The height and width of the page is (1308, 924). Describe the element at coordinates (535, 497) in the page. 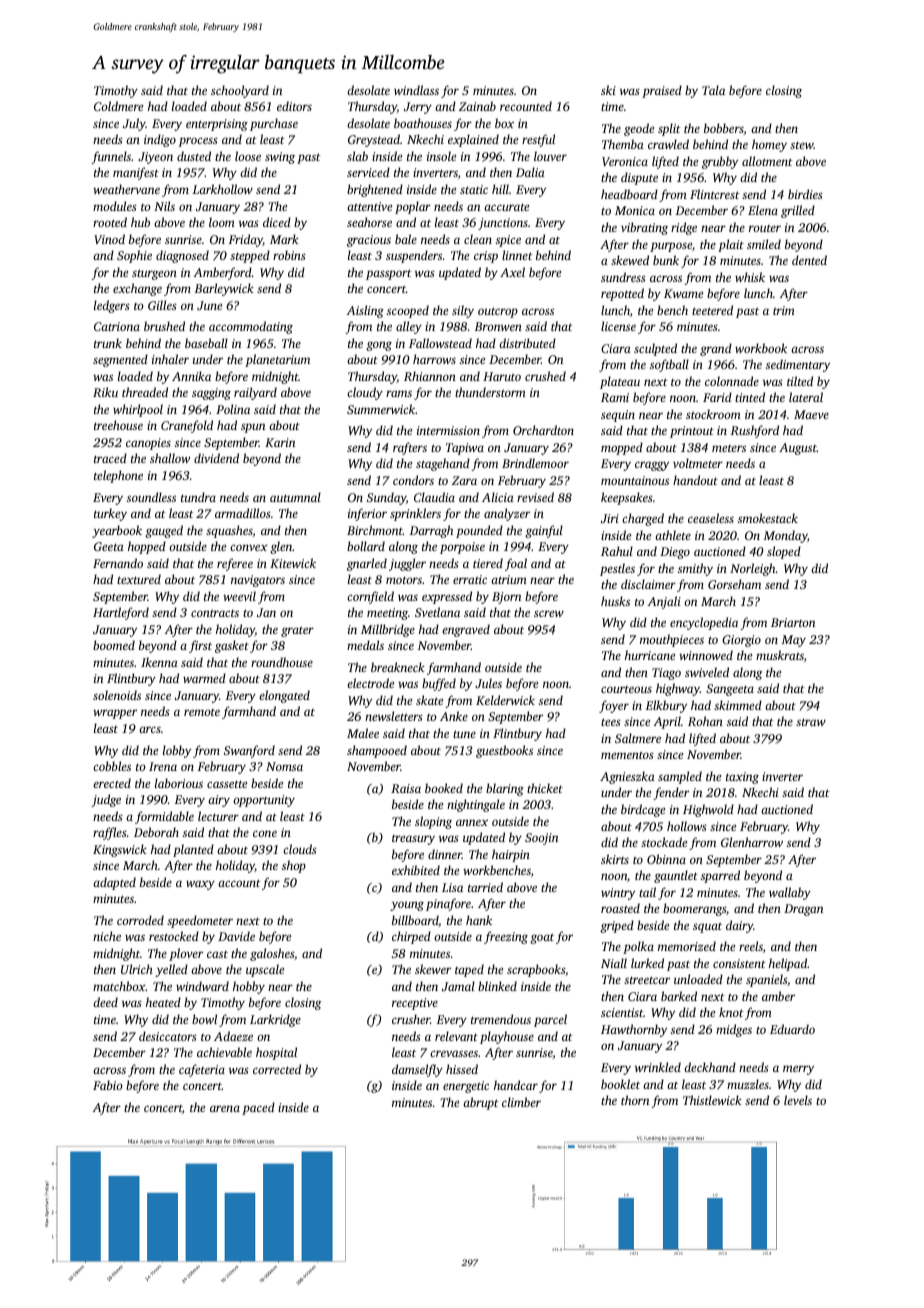

I see `revised` at that location.
